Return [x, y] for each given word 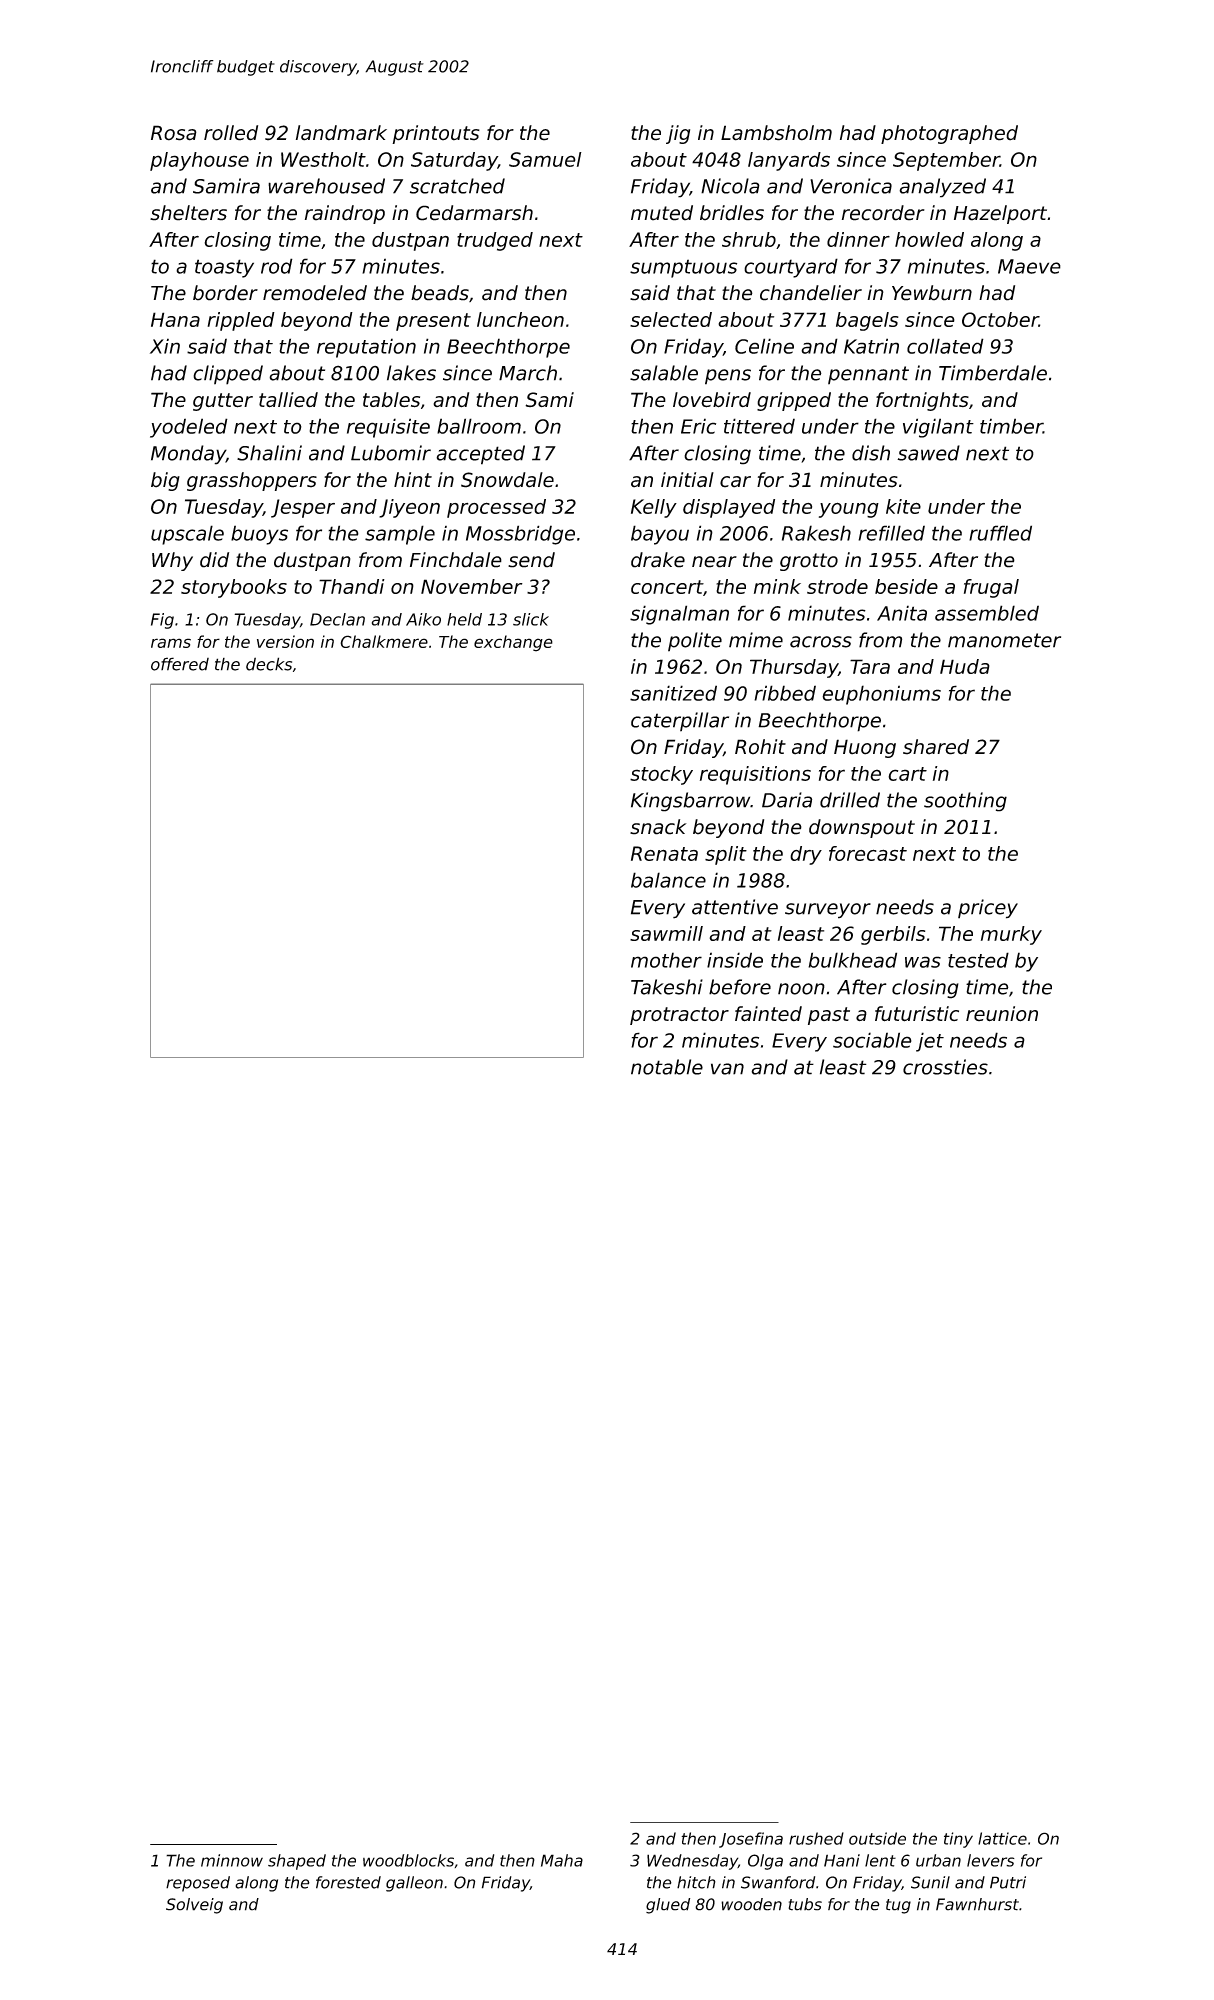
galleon [414, 1884]
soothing [965, 802]
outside [877, 1838]
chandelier [811, 293]
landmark [341, 133]
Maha [562, 1860]
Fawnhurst [977, 1904]
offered [180, 664]
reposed [198, 1884]
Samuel [545, 159]
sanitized [673, 693]
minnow [232, 1860]
